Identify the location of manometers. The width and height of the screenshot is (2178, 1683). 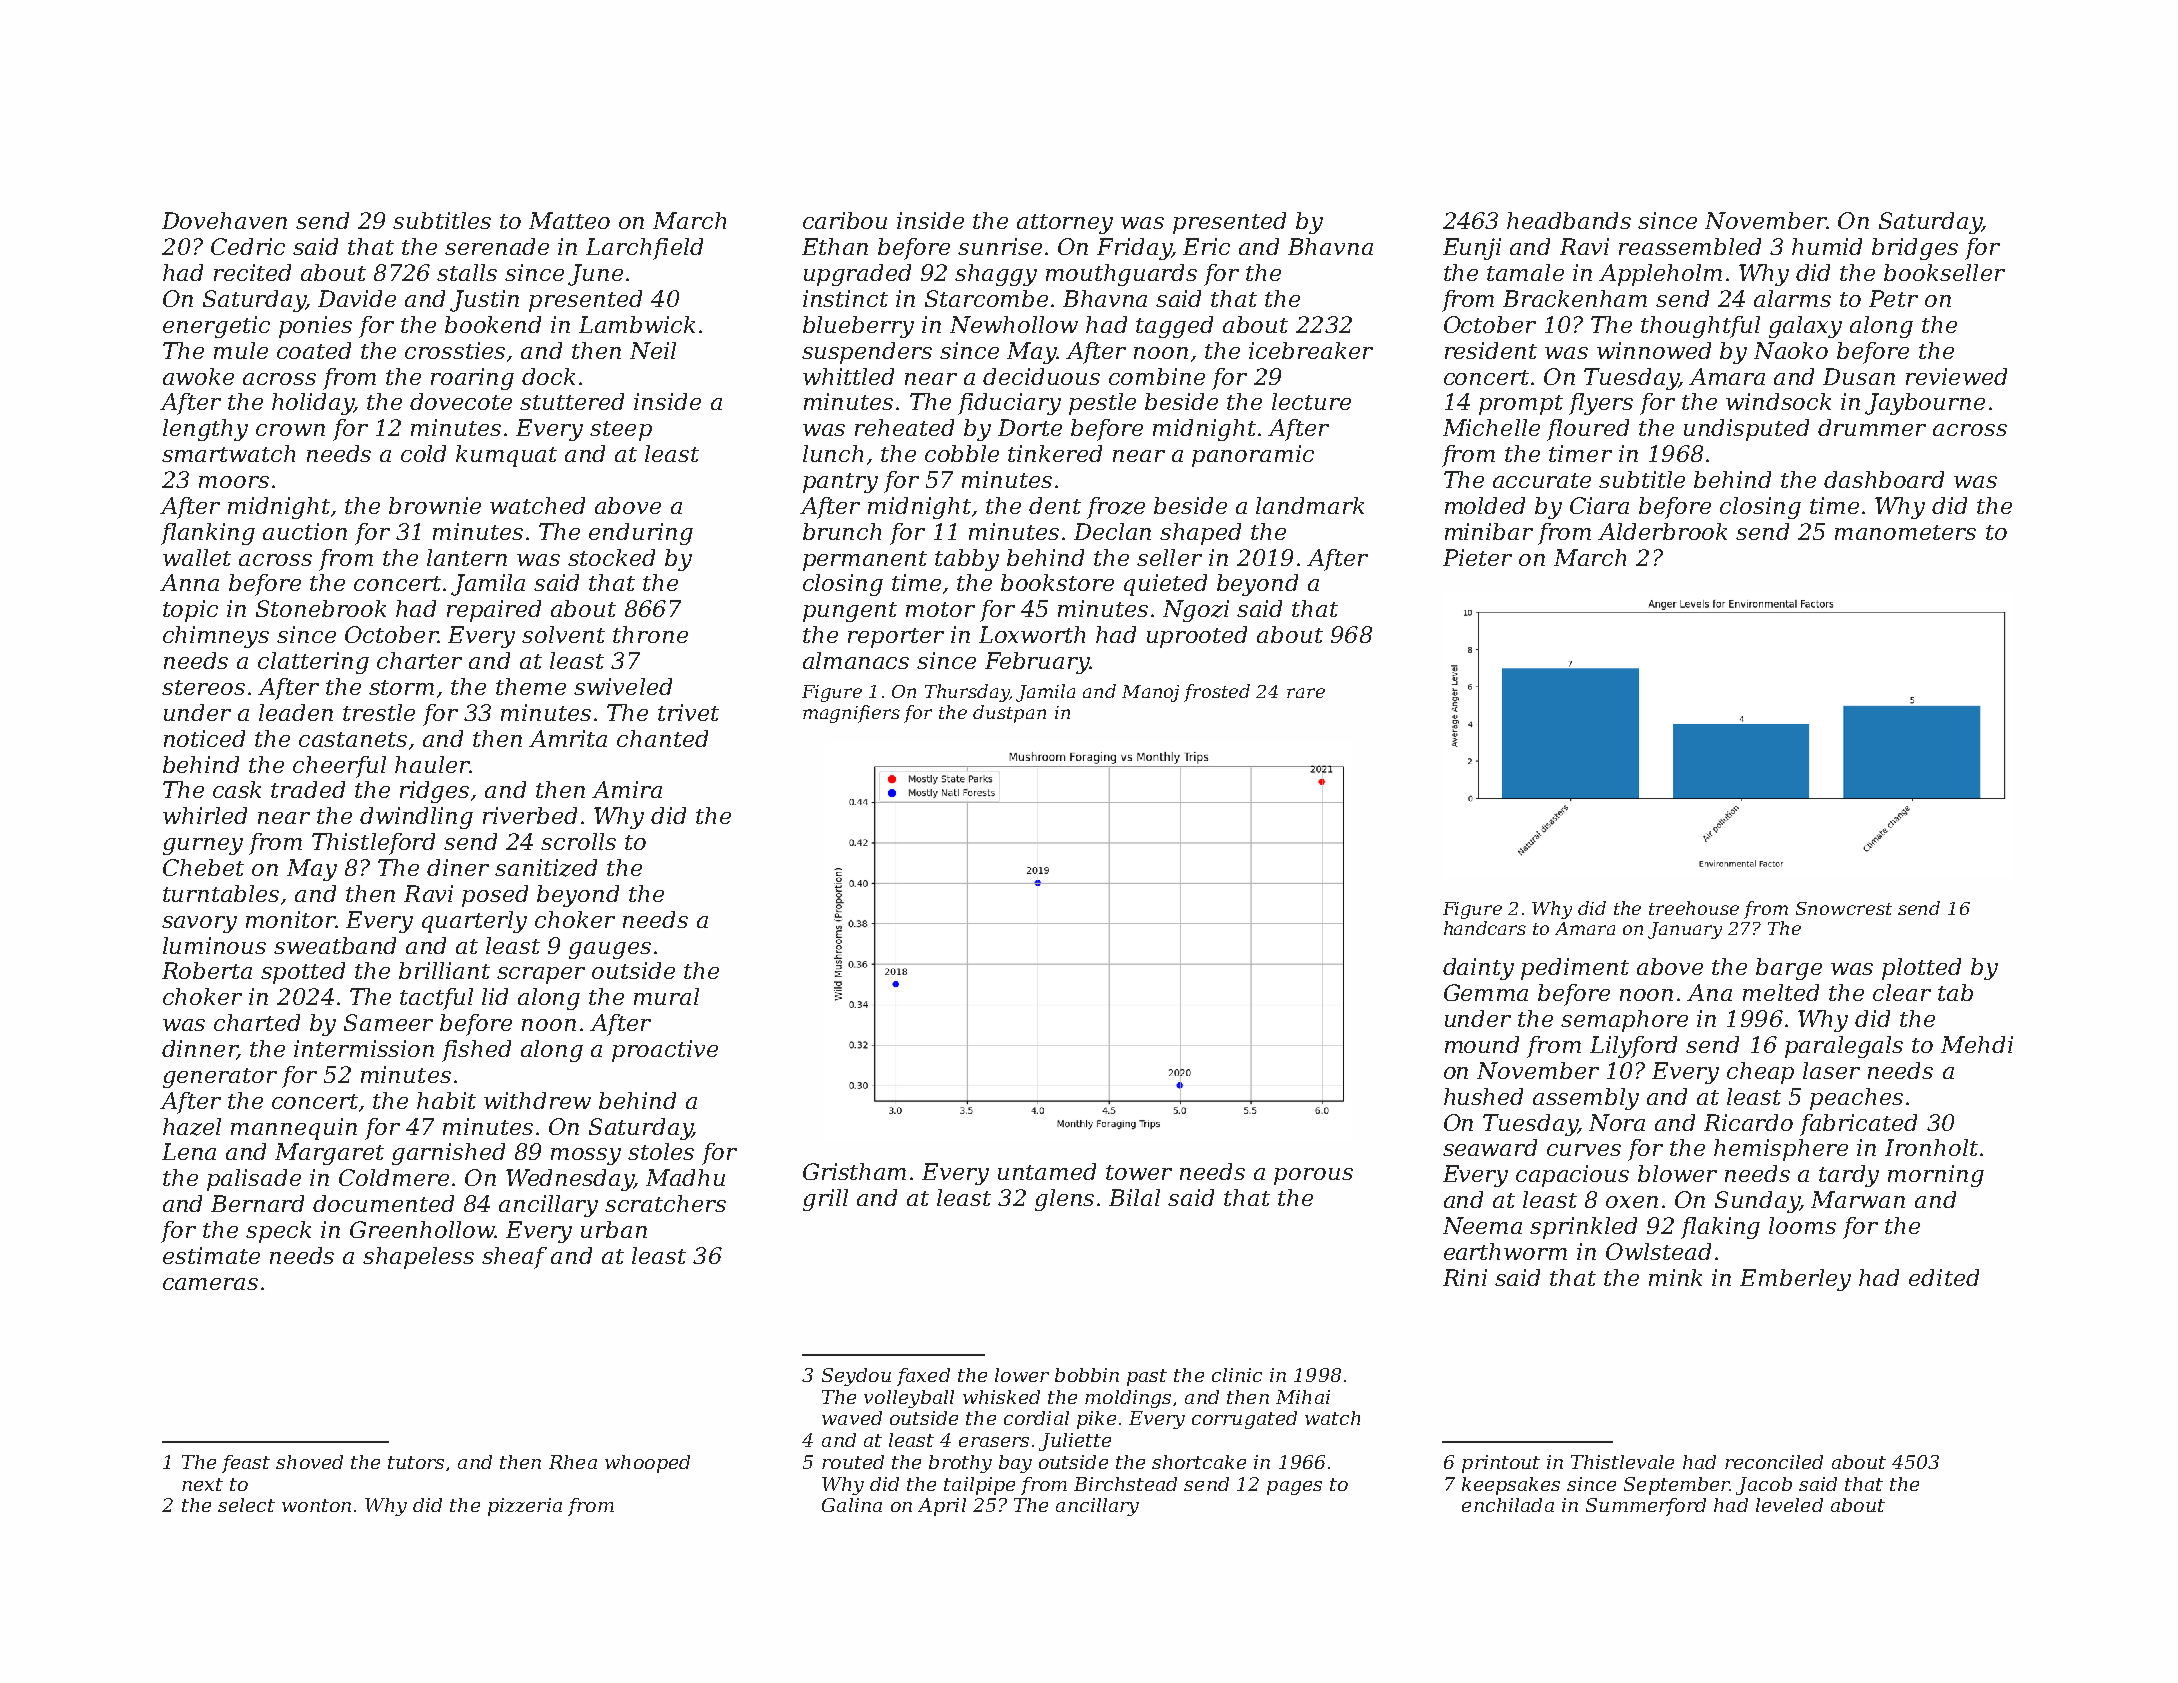
(1905, 532).
